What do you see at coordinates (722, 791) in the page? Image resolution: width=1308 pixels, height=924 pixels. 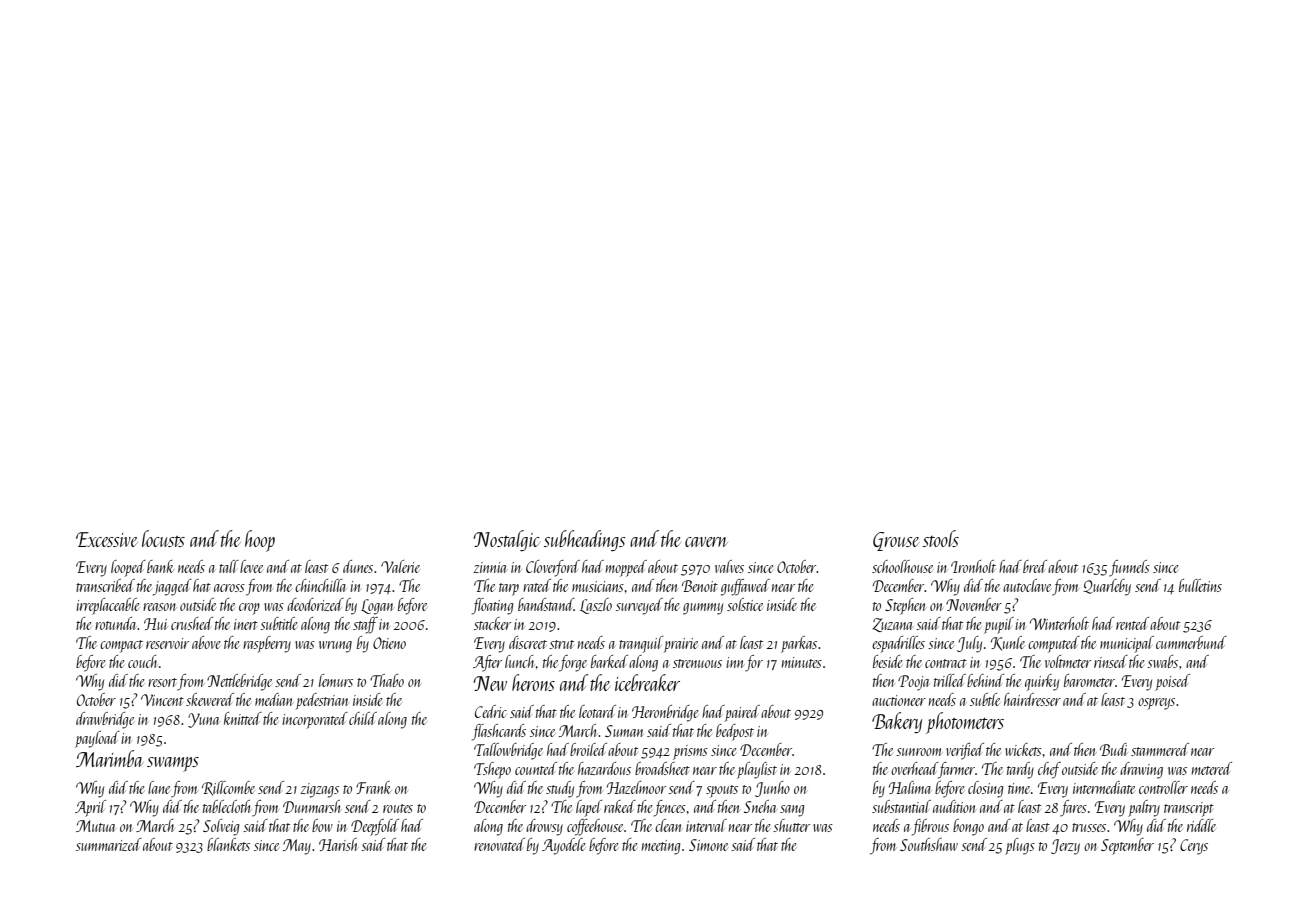 I see `spouts` at bounding box center [722, 791].
